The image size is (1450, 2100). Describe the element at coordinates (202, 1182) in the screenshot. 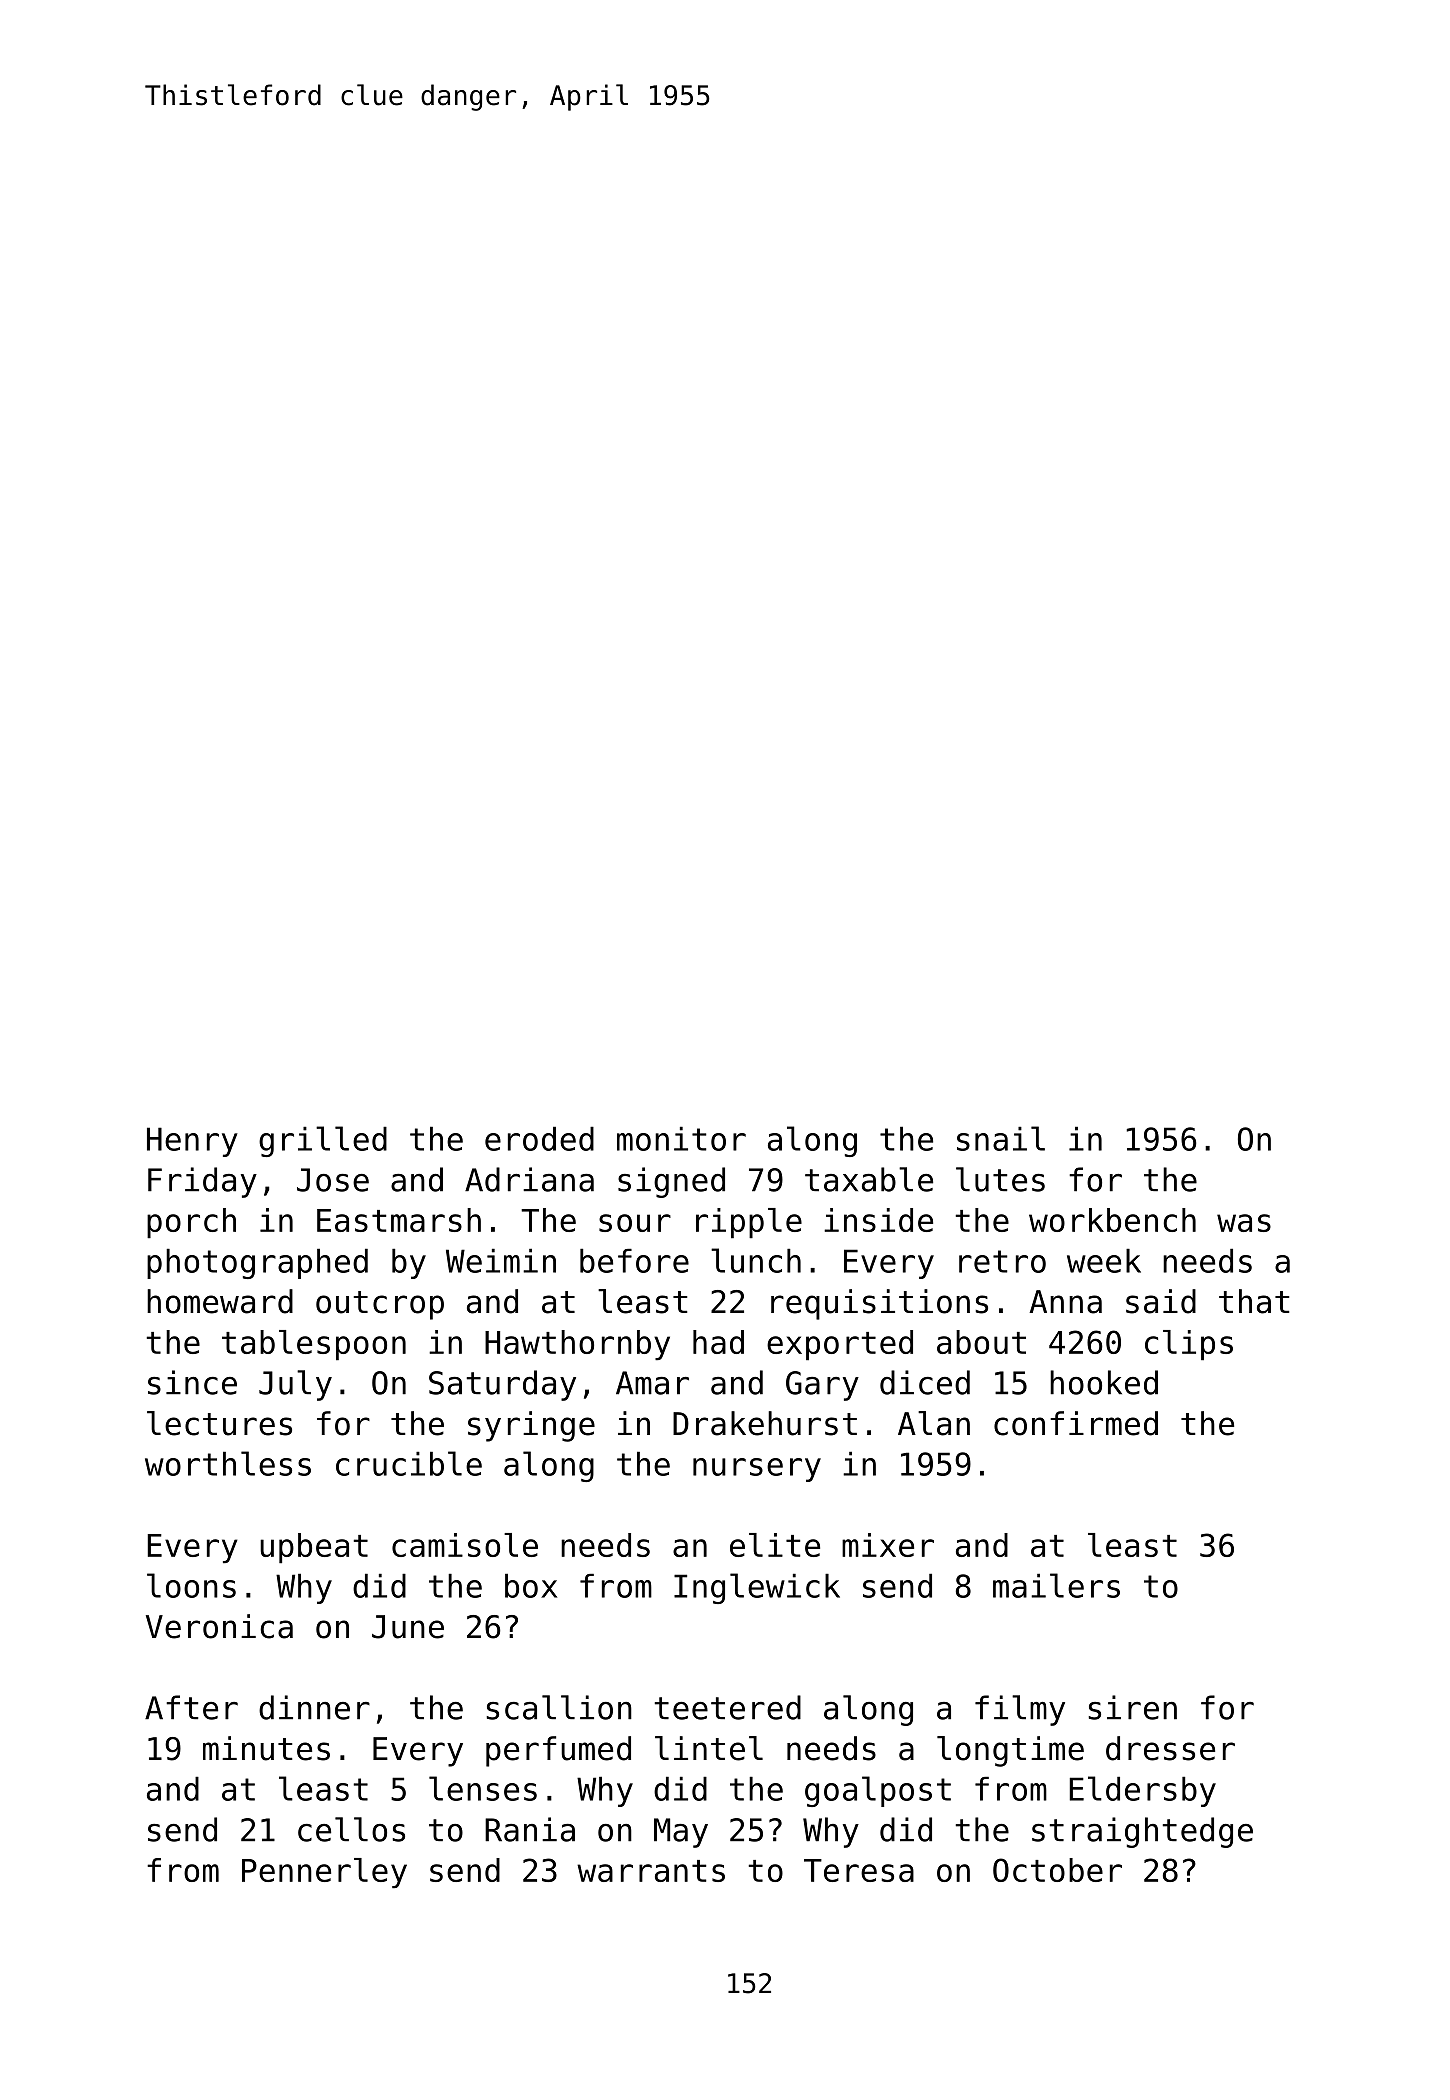

I see `Friday` at that location.
